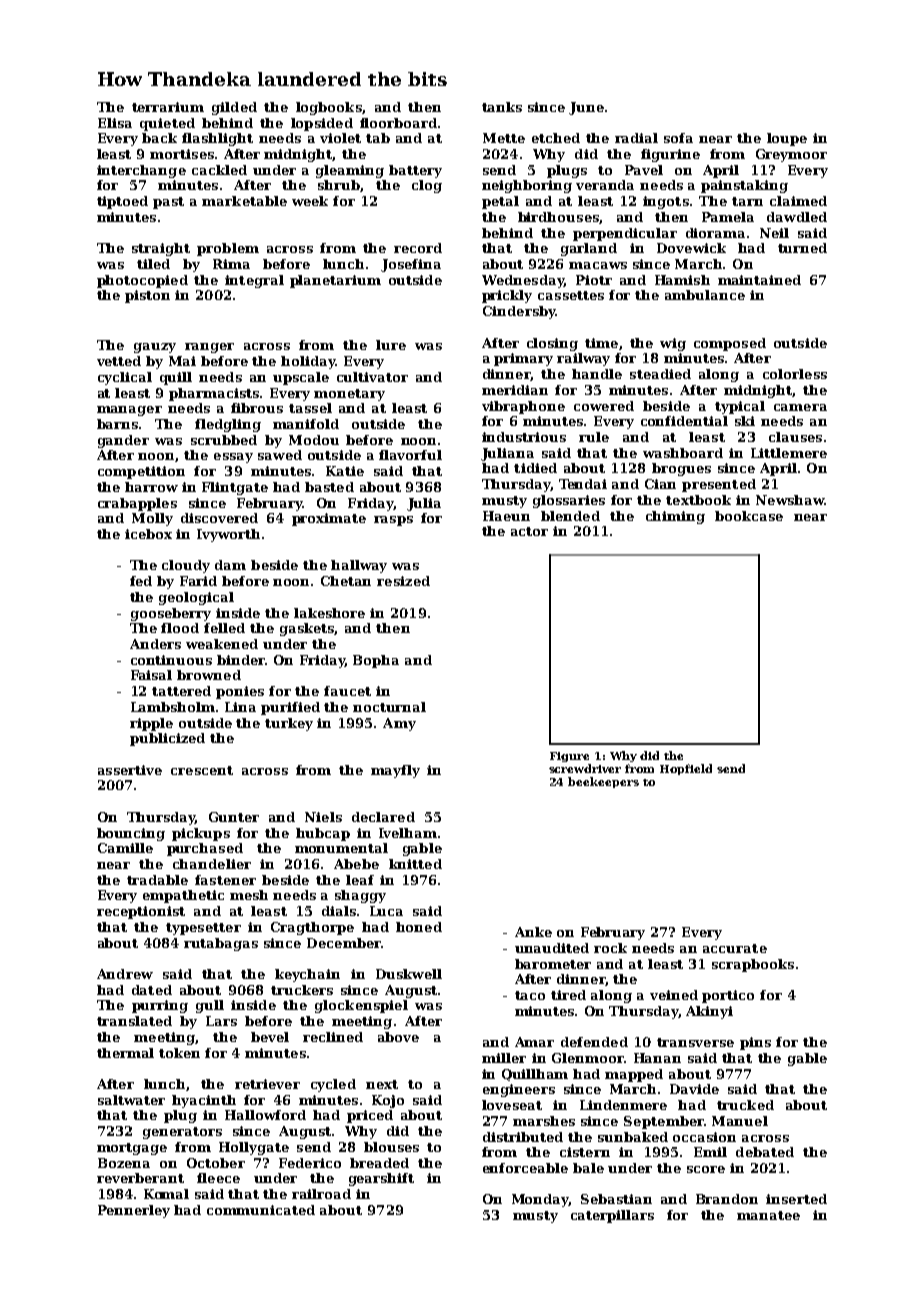 The width and height of the screenshot is (924, 1308). Describe the element at coordinates (585, 768) in the screenshot. I see `screwdriver` at that location.
